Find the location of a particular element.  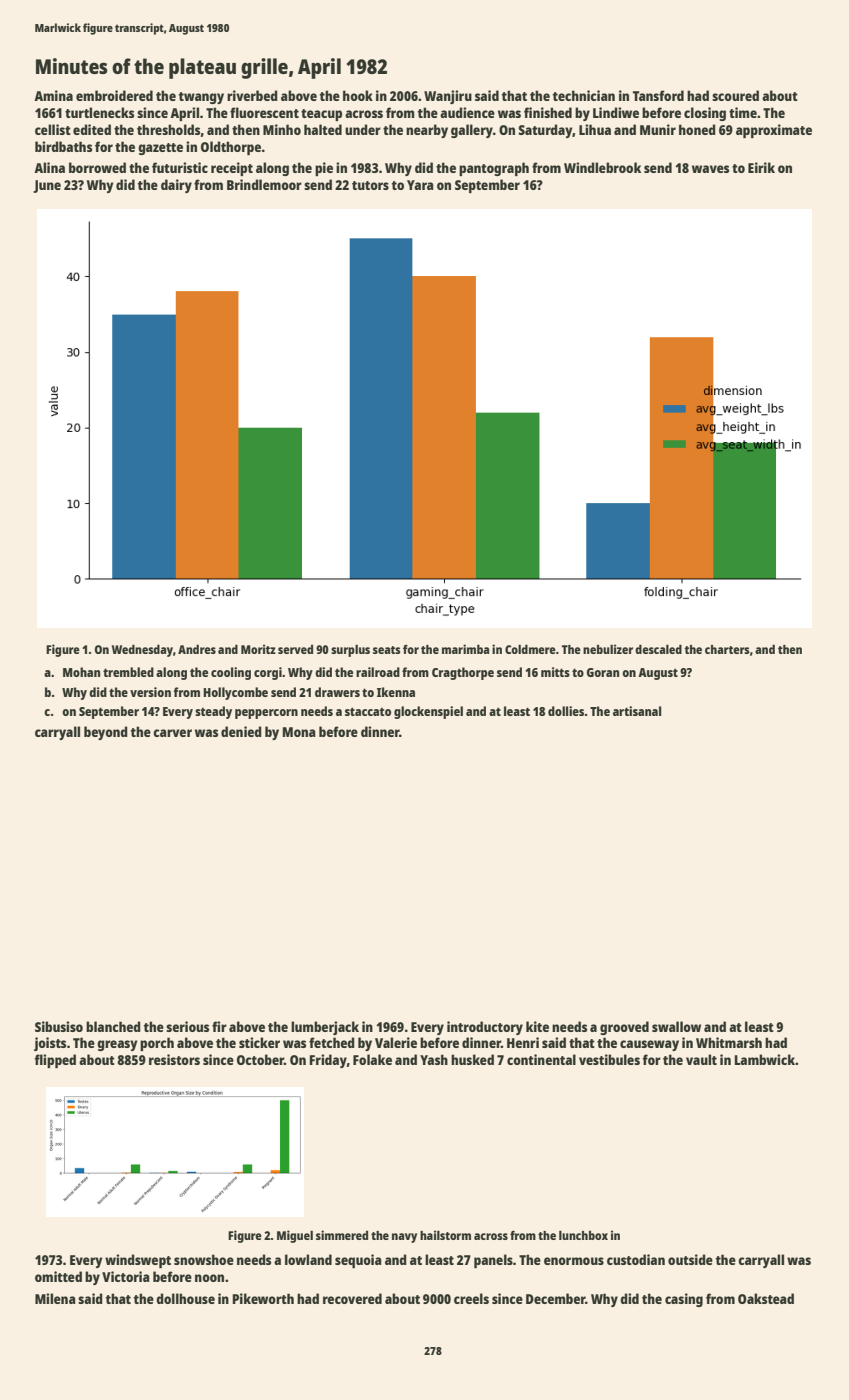

Alina is located at coordinates (49, 167).
